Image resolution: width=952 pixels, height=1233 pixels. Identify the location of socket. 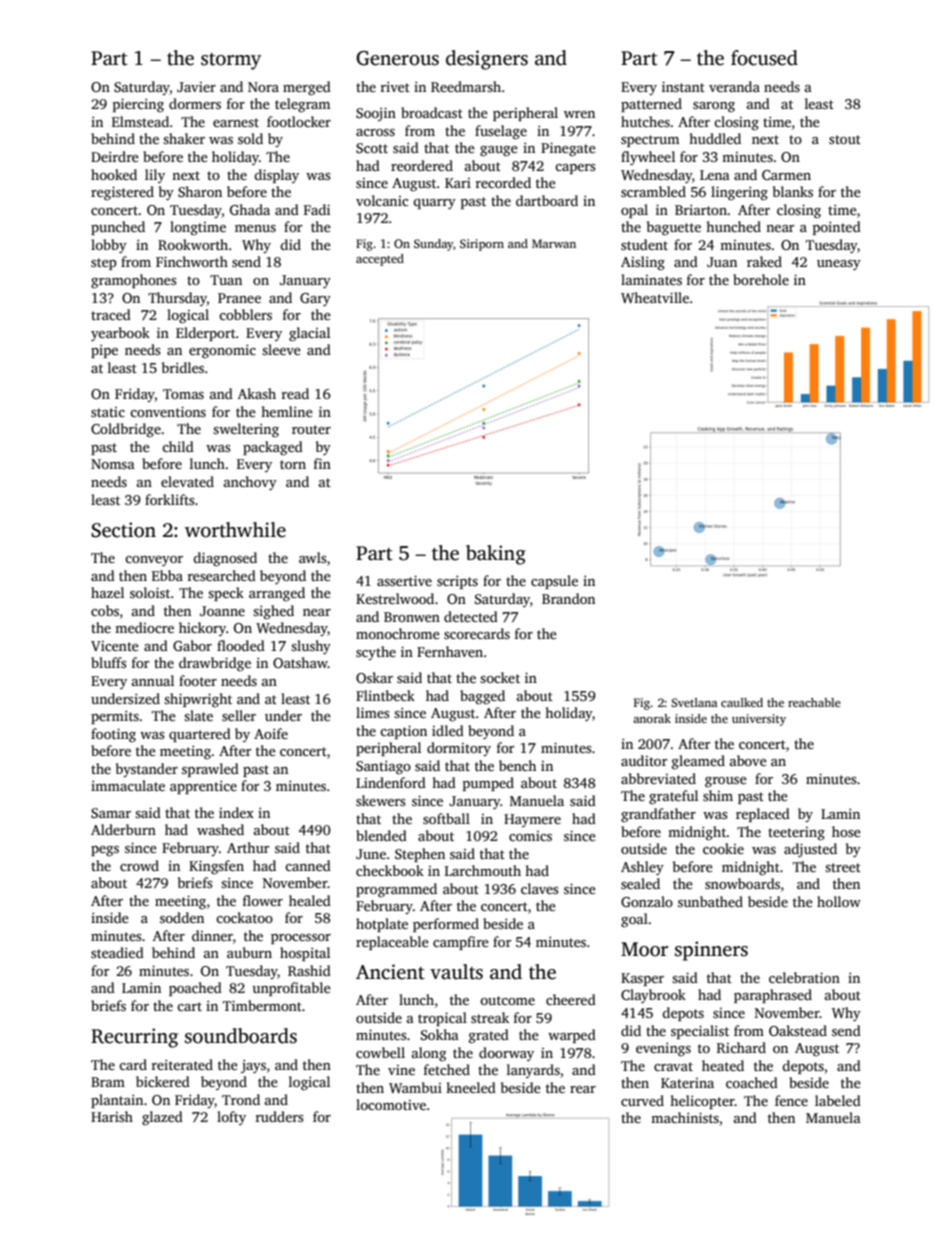
(500, 677).
